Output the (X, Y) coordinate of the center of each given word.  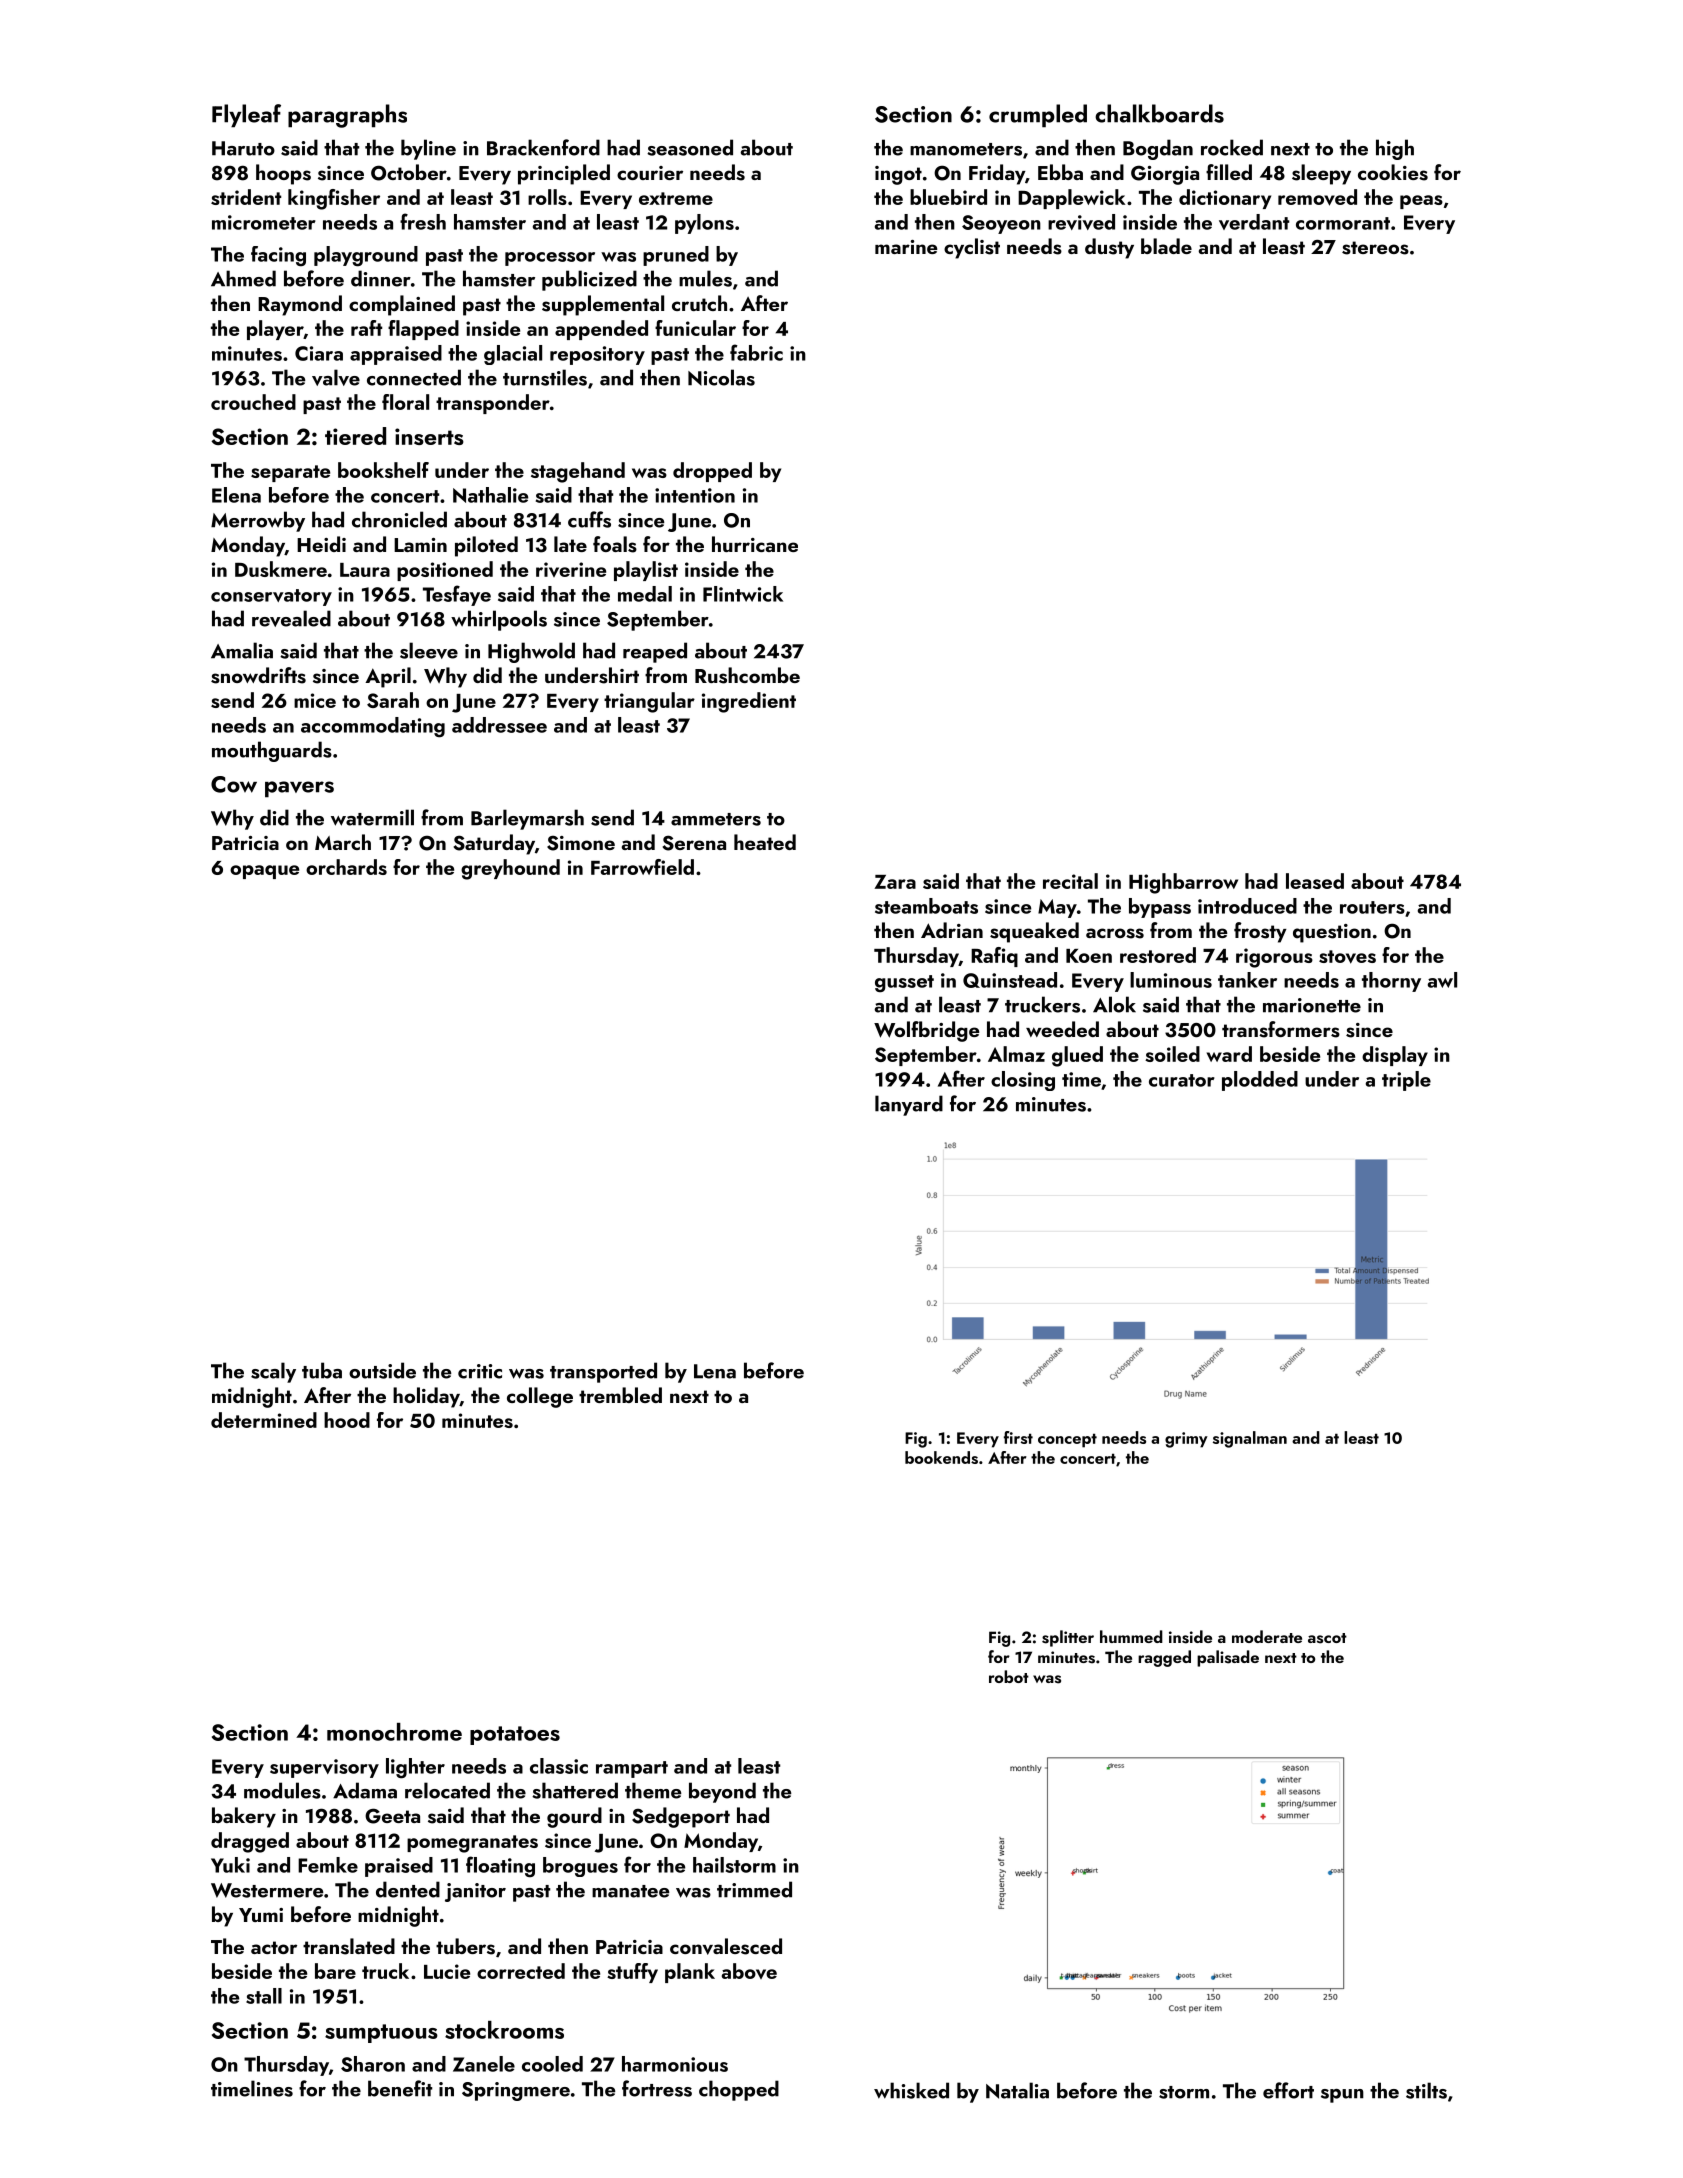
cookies (1393, 172)
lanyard (909, 1105)
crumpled (1038, 116)
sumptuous (381, 2033)
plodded (1260, 1081)
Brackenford (543, 147)
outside (382, 1370)
